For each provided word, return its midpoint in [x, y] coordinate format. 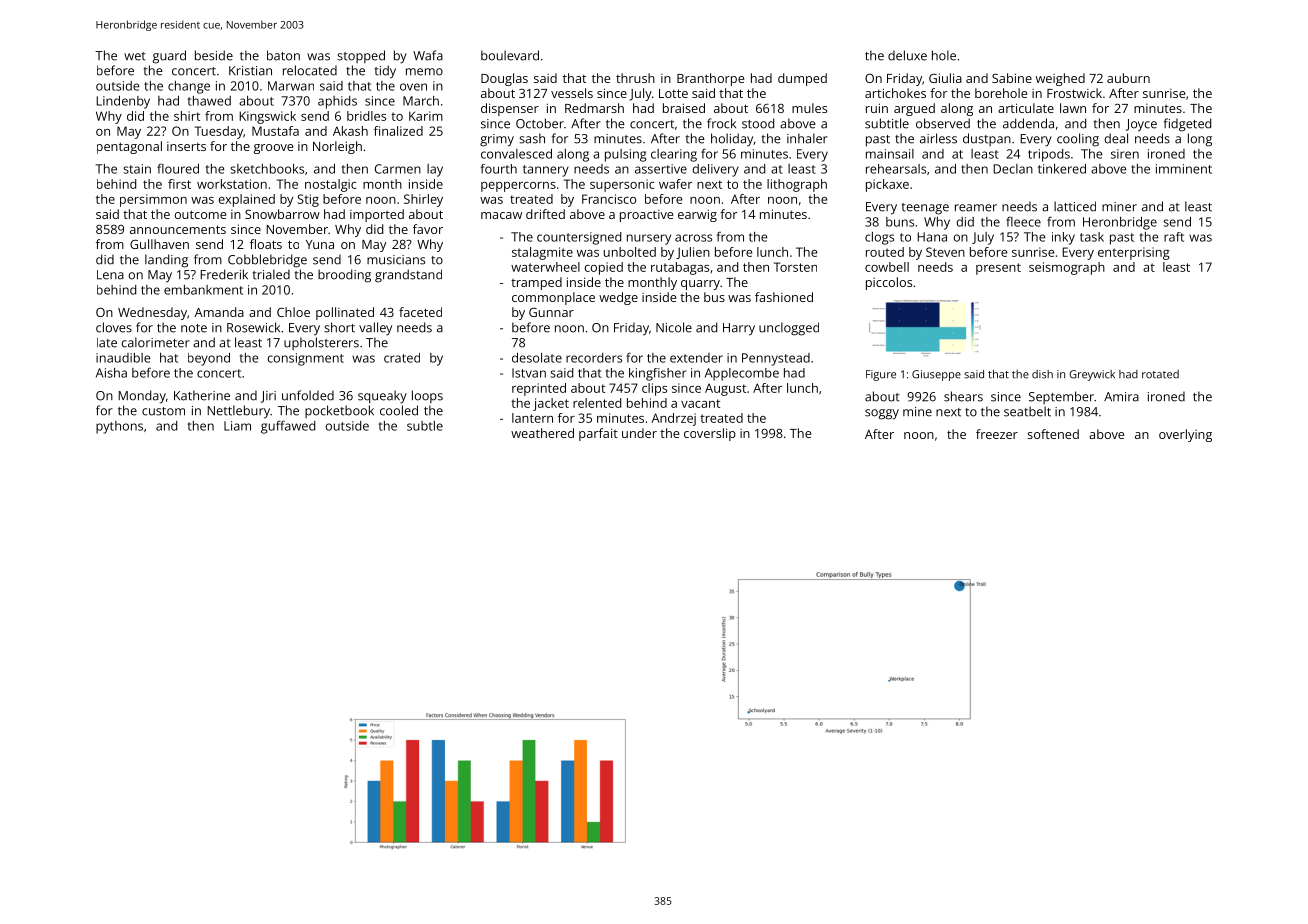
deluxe [907, 55]
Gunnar [551, 312]
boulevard [510, 55]
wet [135, 56]
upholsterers [321, 343]
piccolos [889, 283]
